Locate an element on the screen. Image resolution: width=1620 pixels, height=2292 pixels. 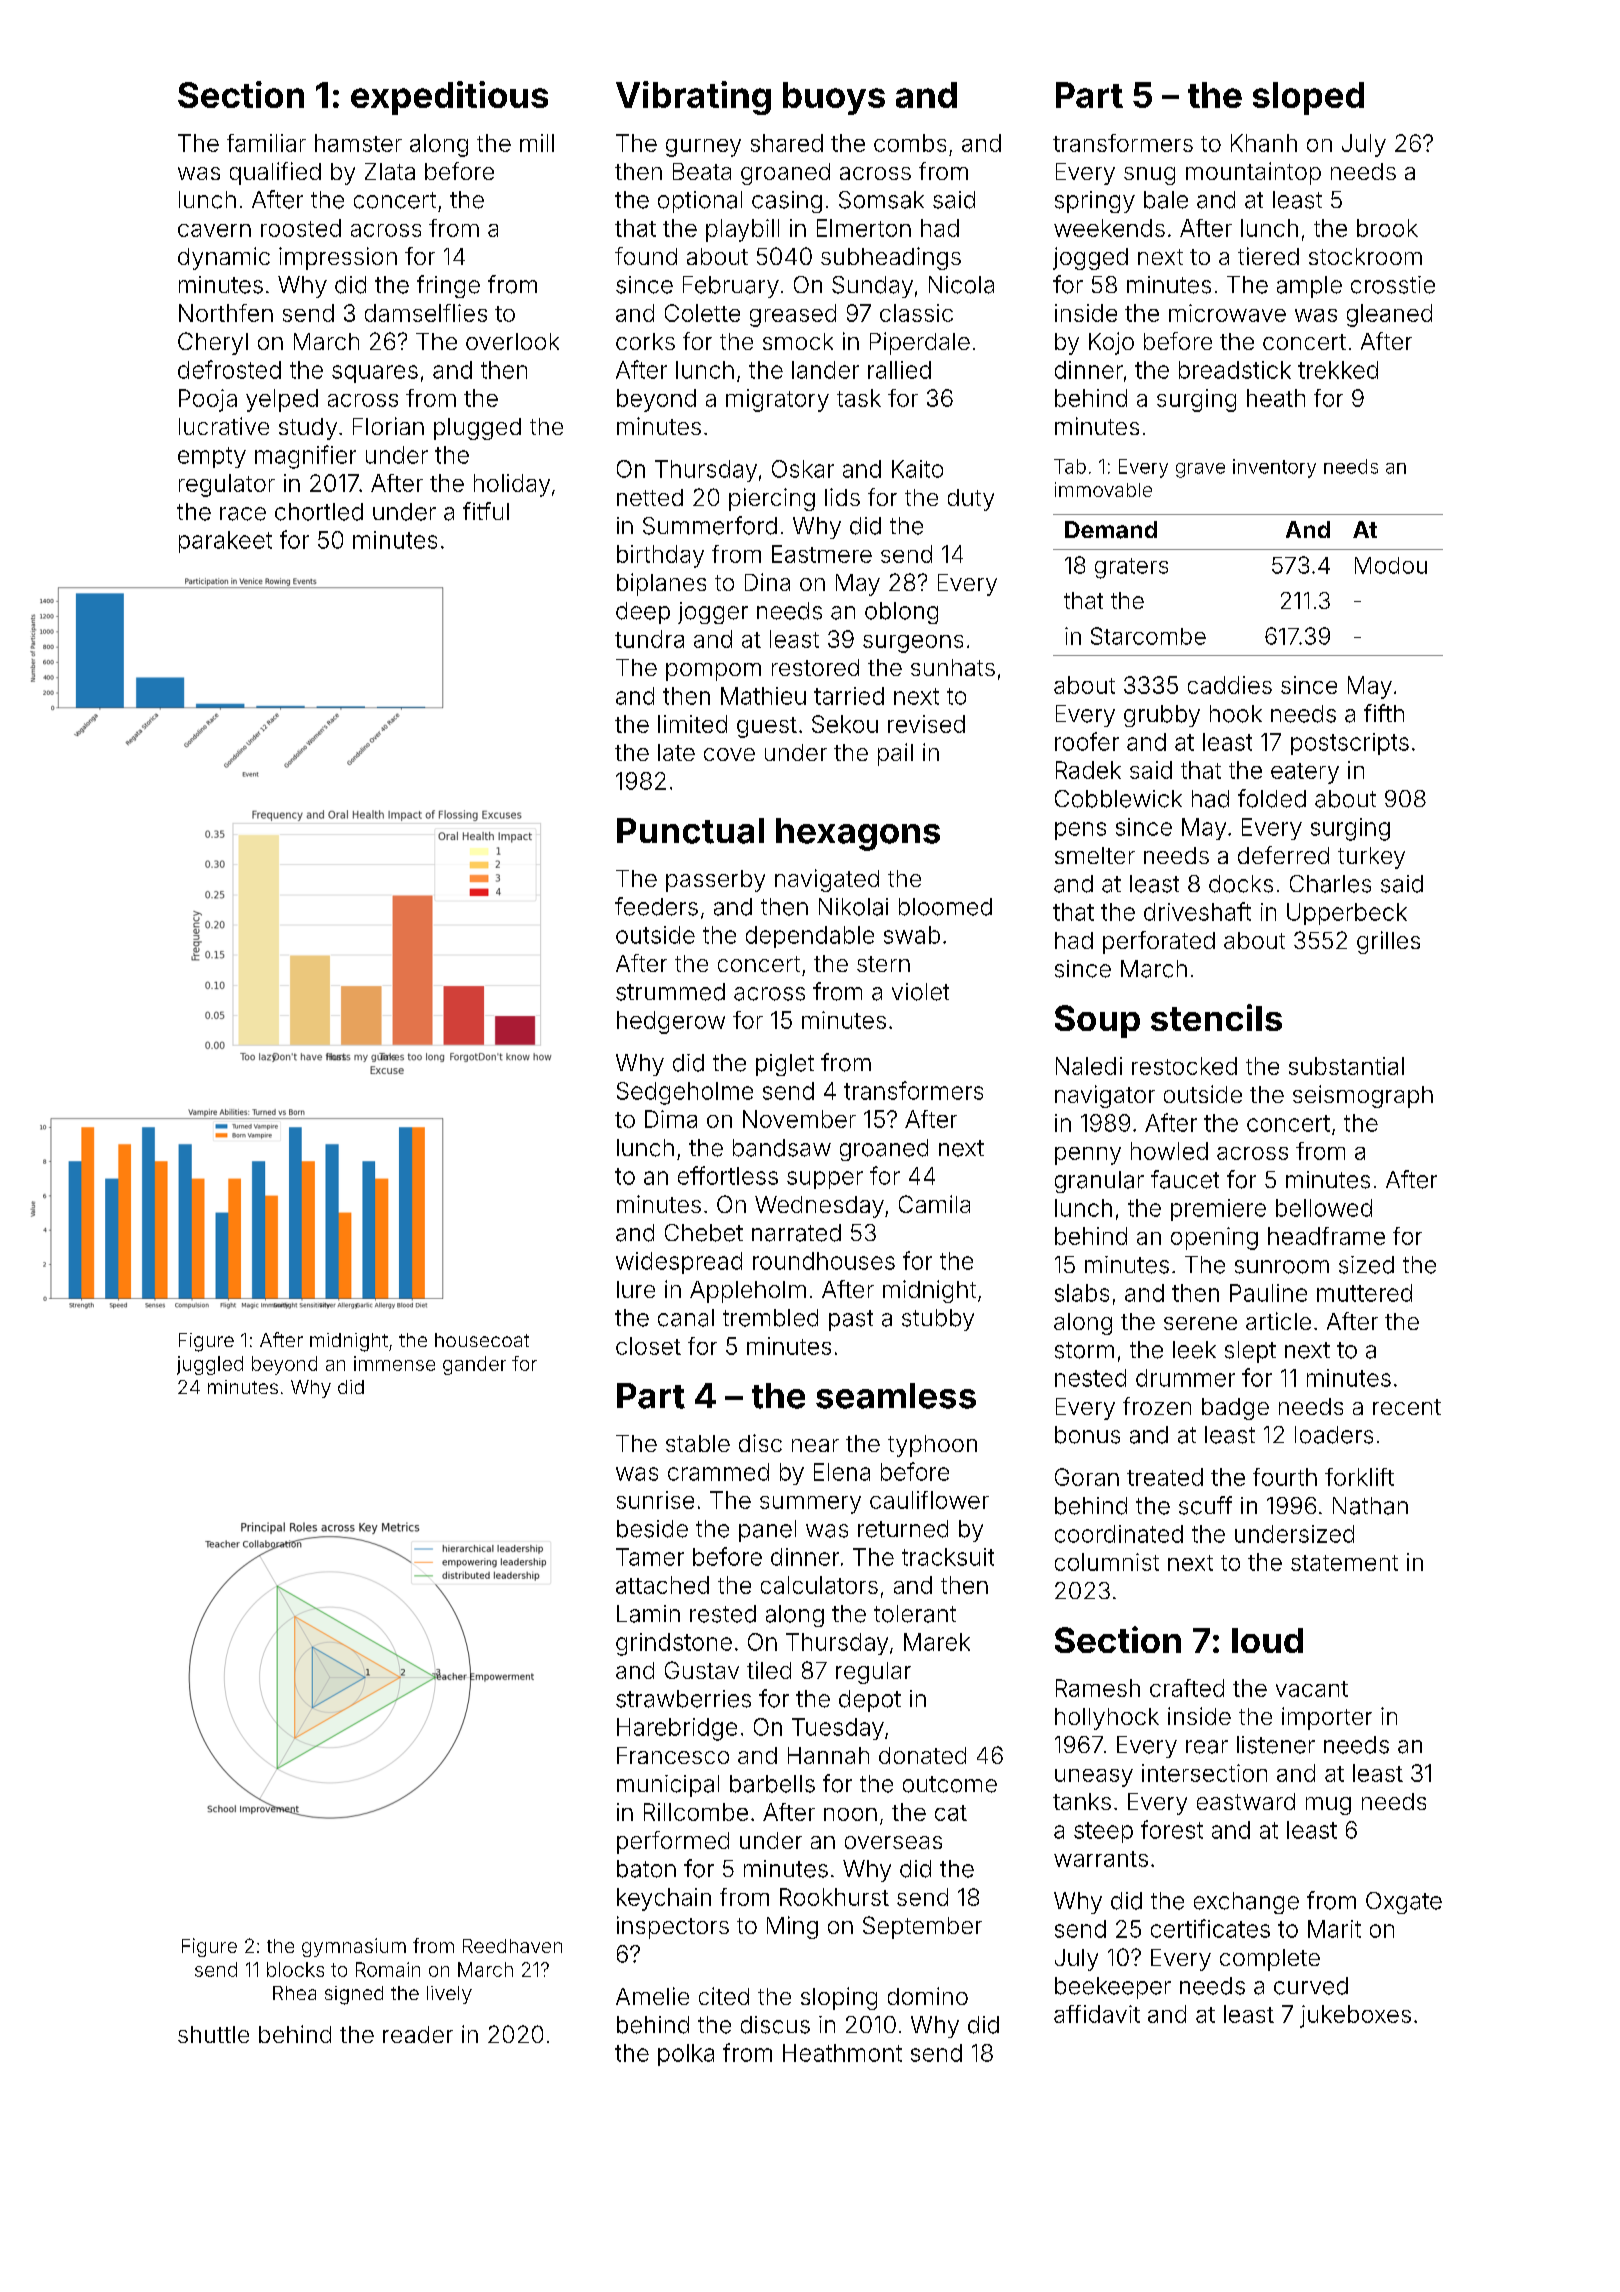
gymnasium is located at coordinates (354, 1947).
